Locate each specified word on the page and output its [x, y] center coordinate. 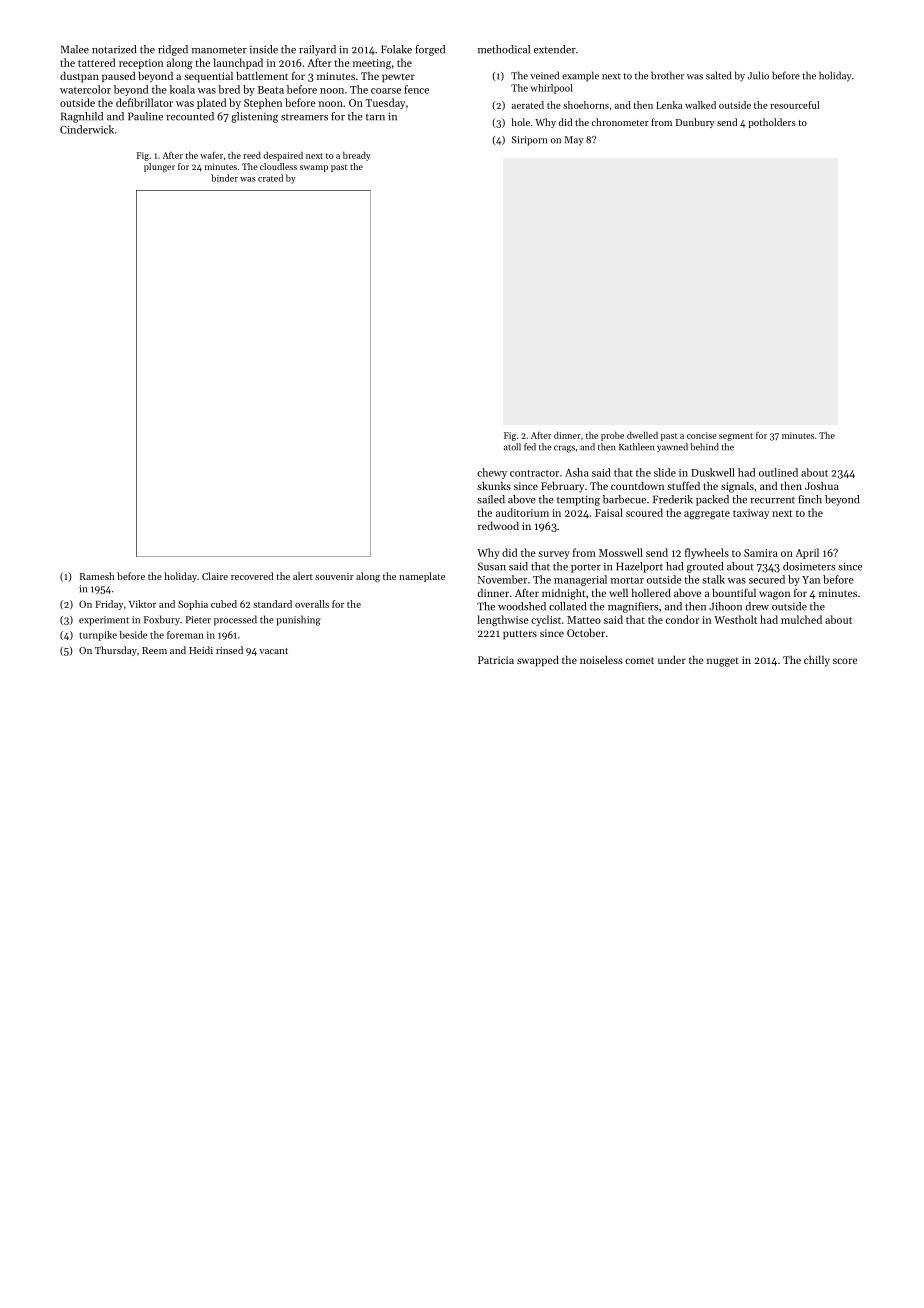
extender [555, 49]
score [845, 661]
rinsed [229, 650]
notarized [114, 49]
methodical [504, 49]
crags [564, 449]
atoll [512, 447]
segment [736, 437]
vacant [273, 651]
